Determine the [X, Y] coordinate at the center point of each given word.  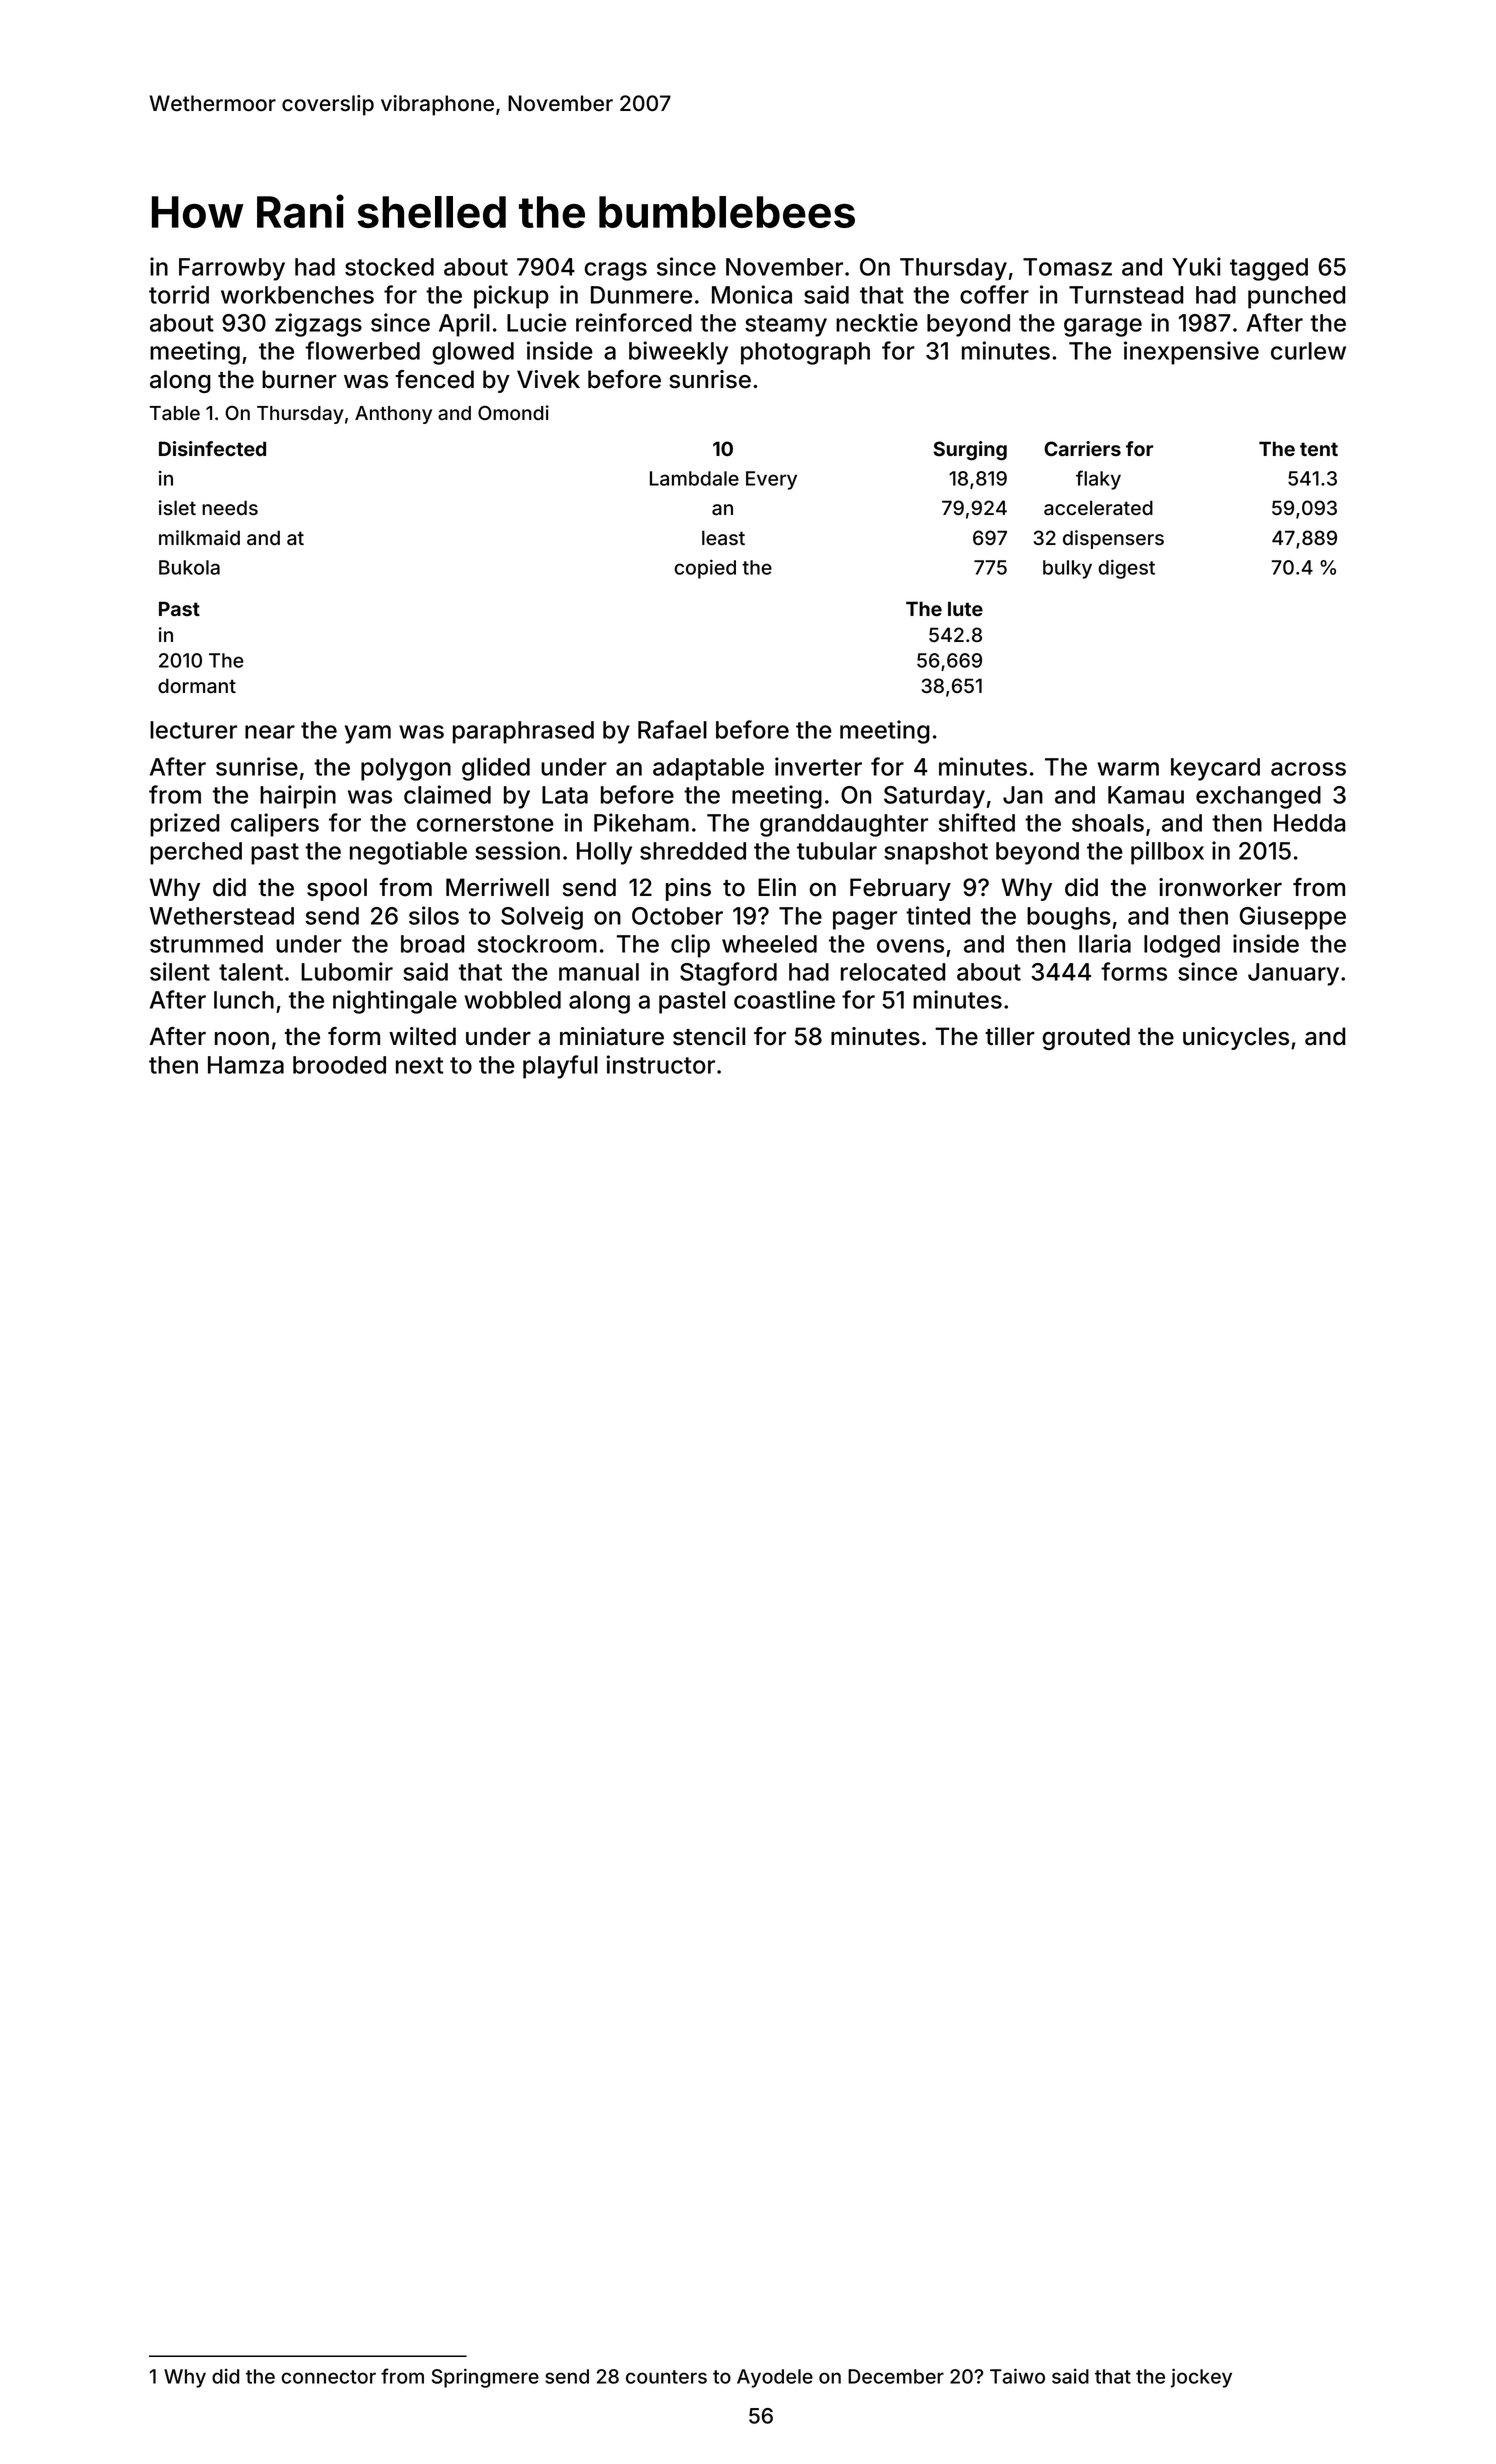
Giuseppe [1293, 918]
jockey [1201, 2378]
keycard [1215, 769]
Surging [970, 451]
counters [666, 2377]
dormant [197, 686]
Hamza [246, 1065]
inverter [818, 766]
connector [328, 2377]
